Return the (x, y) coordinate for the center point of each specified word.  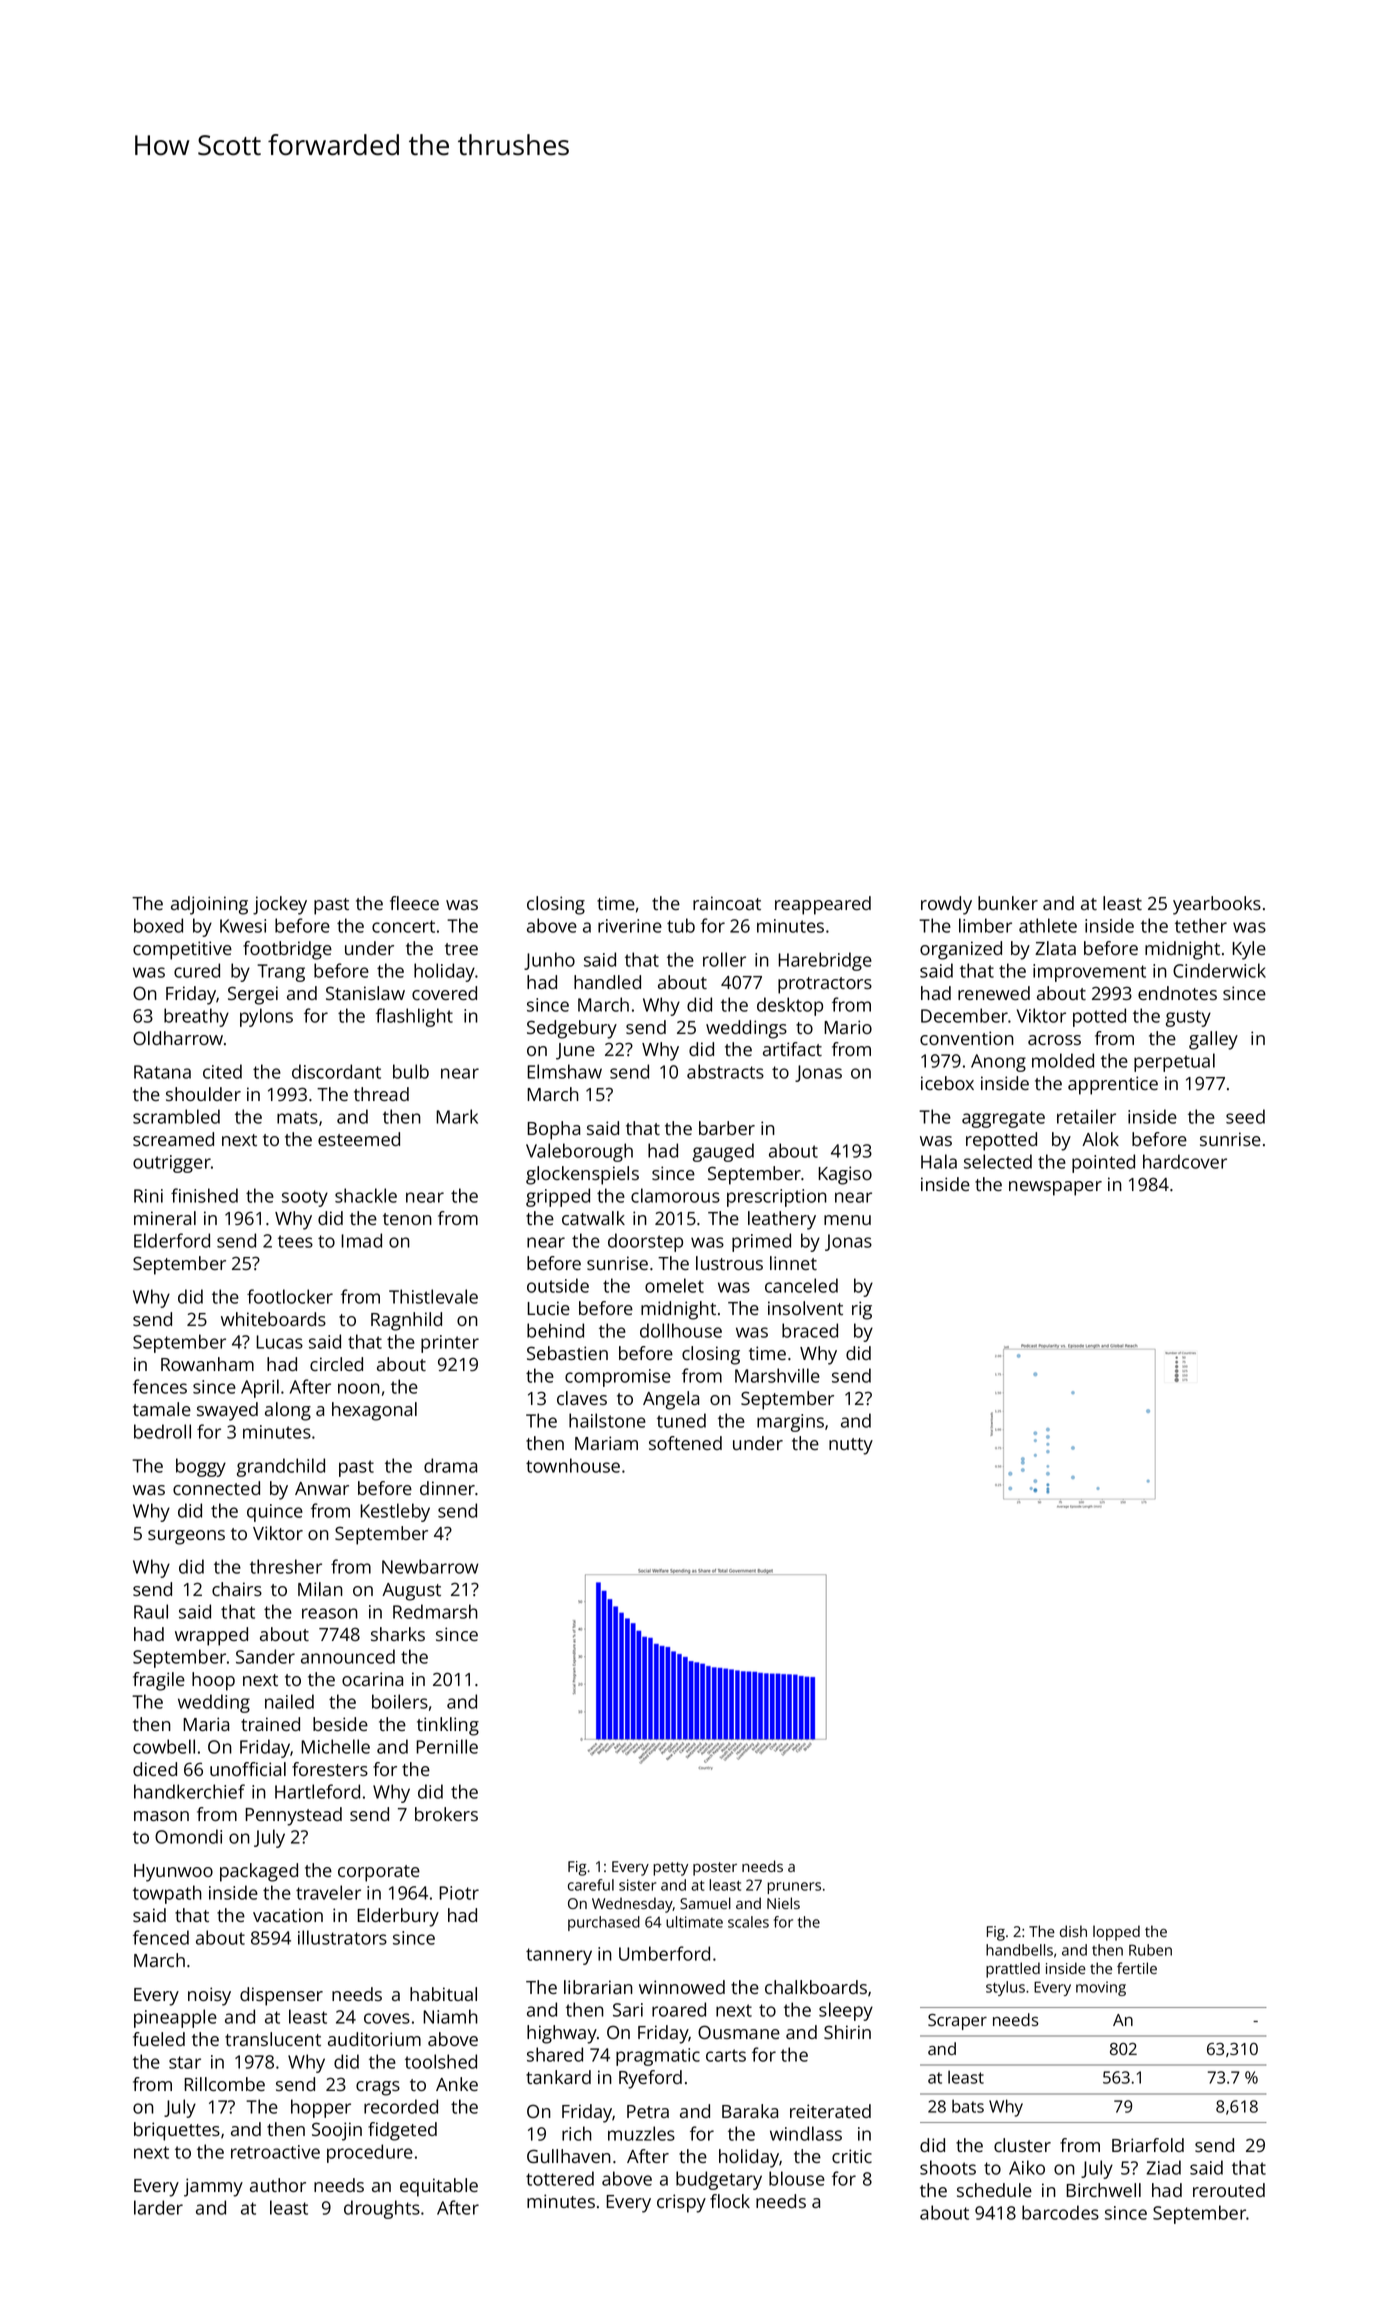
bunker (1008, 903)
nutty (851, 1446)
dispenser (281, 1996)
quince (275, 1513)
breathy (196, 1017)
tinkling (448, 1726)
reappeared (823, 905)
